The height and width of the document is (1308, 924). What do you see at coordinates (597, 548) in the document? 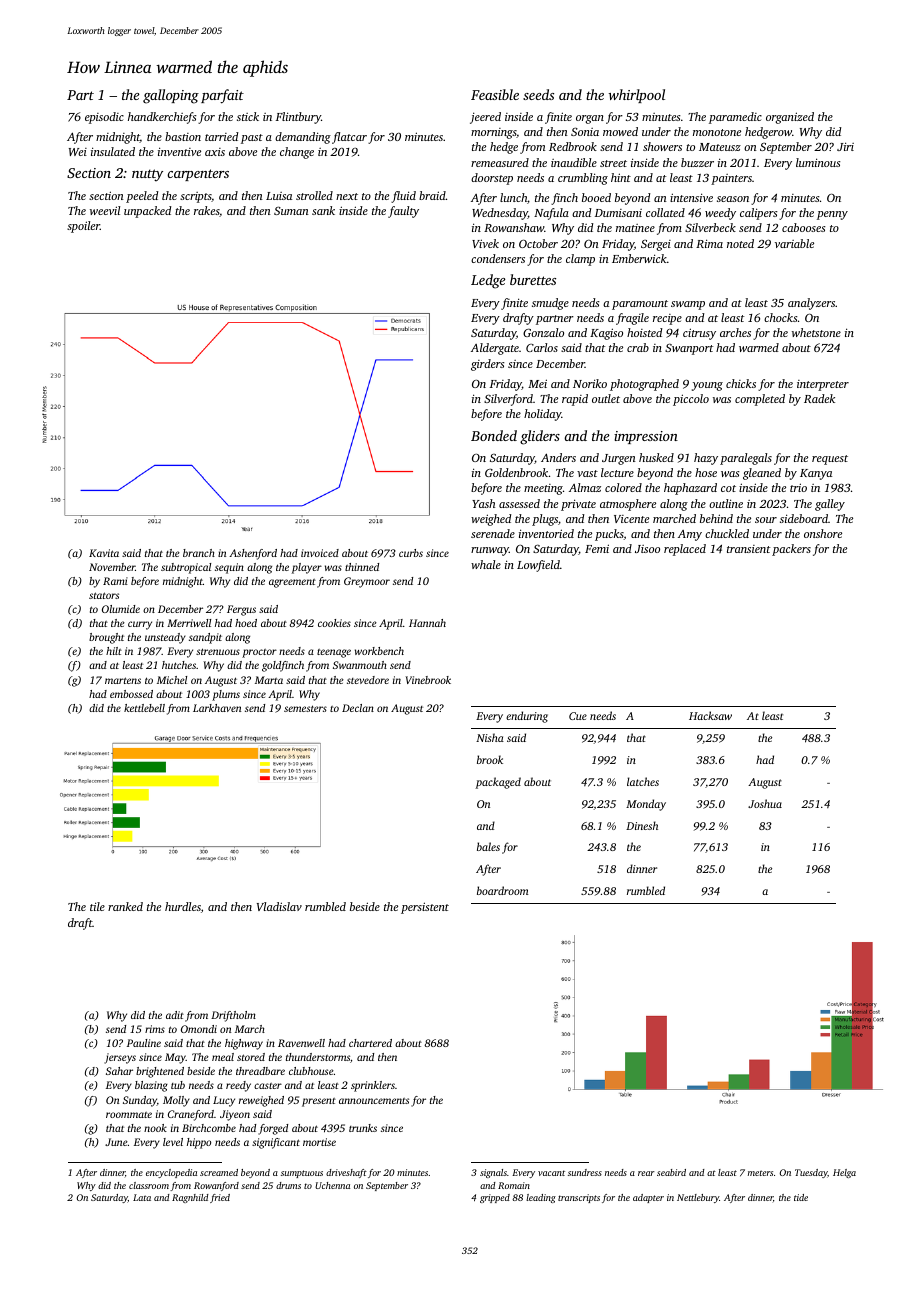
I see `Femi` at bounding box center [597, 548].
